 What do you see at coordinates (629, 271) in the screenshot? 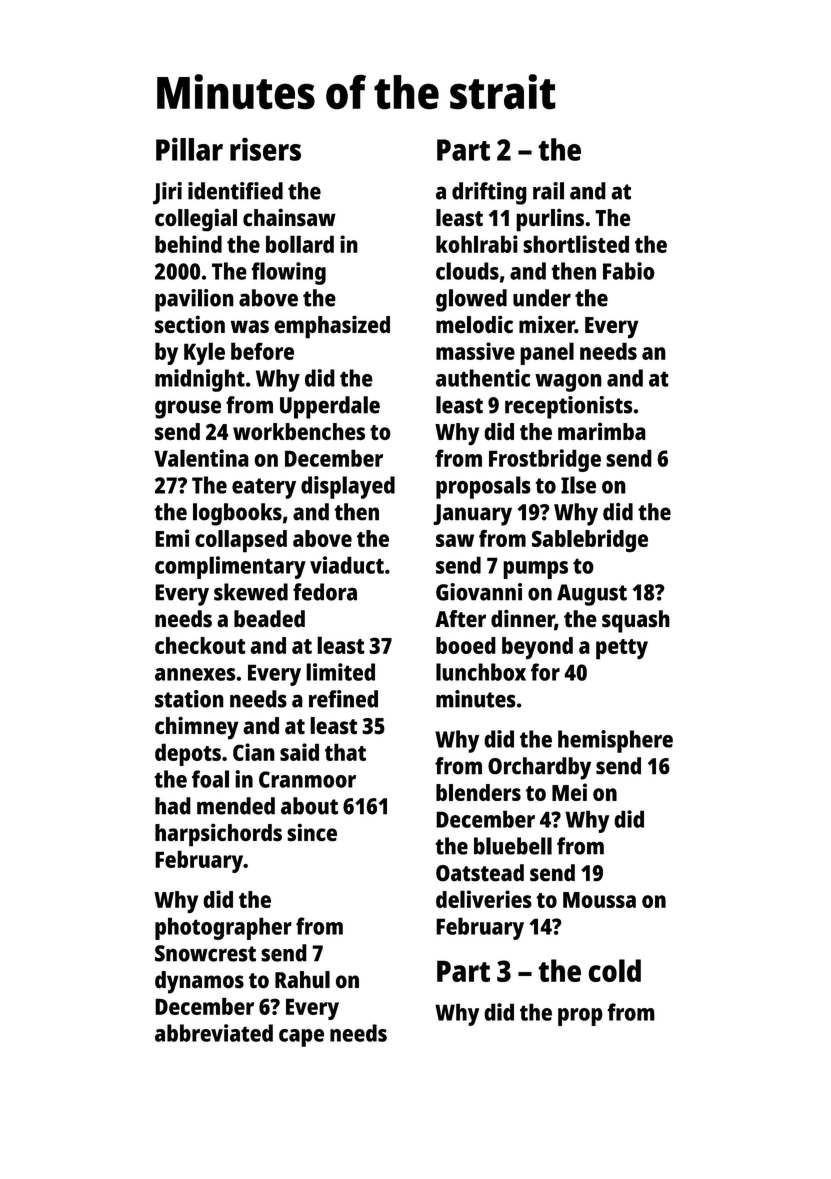
I see `Fabio` at bounding box center [629, 271].
